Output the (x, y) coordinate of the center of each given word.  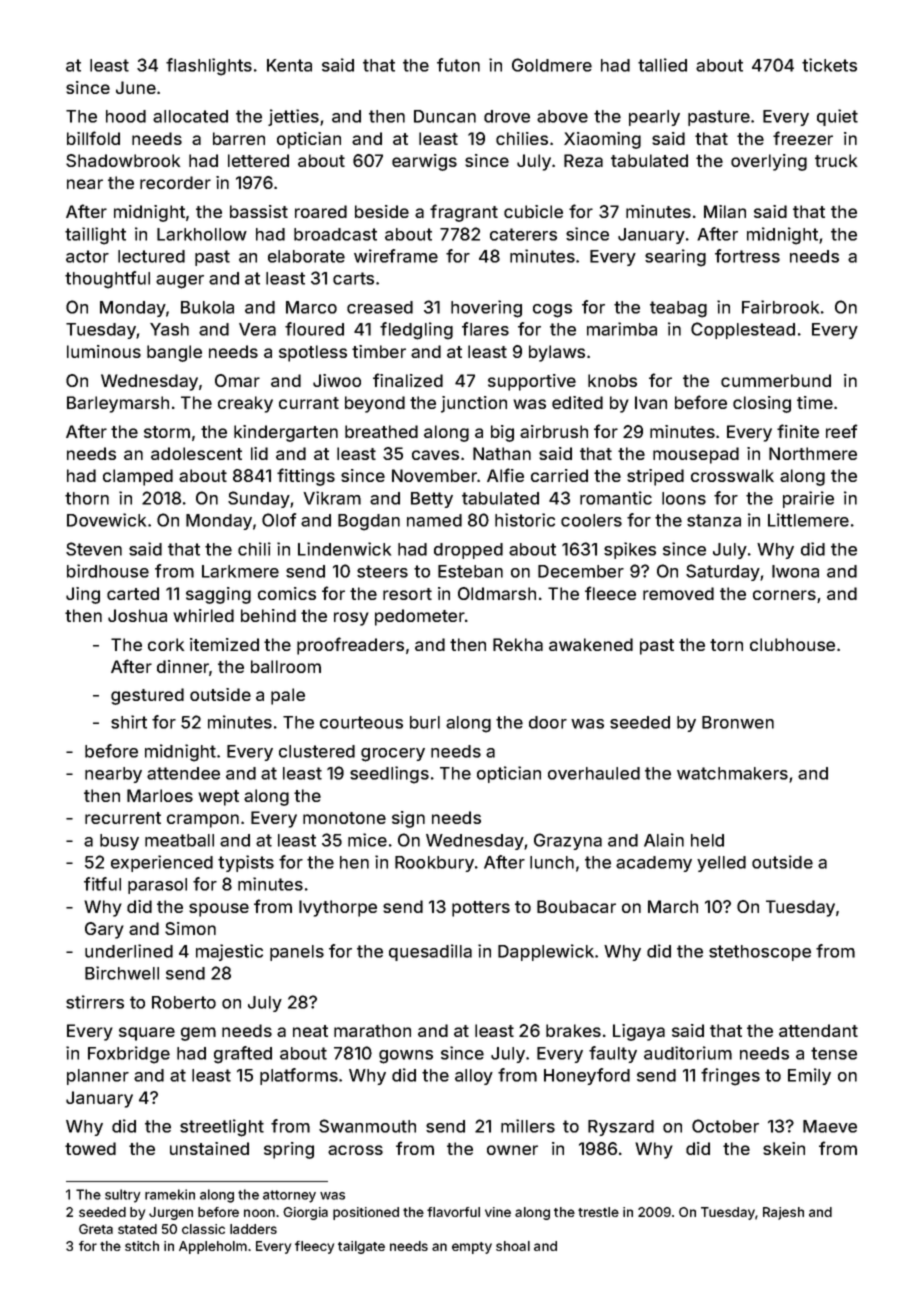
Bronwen (738, 722)
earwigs (424, 162)
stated (137, 1229)
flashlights (209, 67)
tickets (829, 65)
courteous (361, 722)
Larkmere (240, 571)
